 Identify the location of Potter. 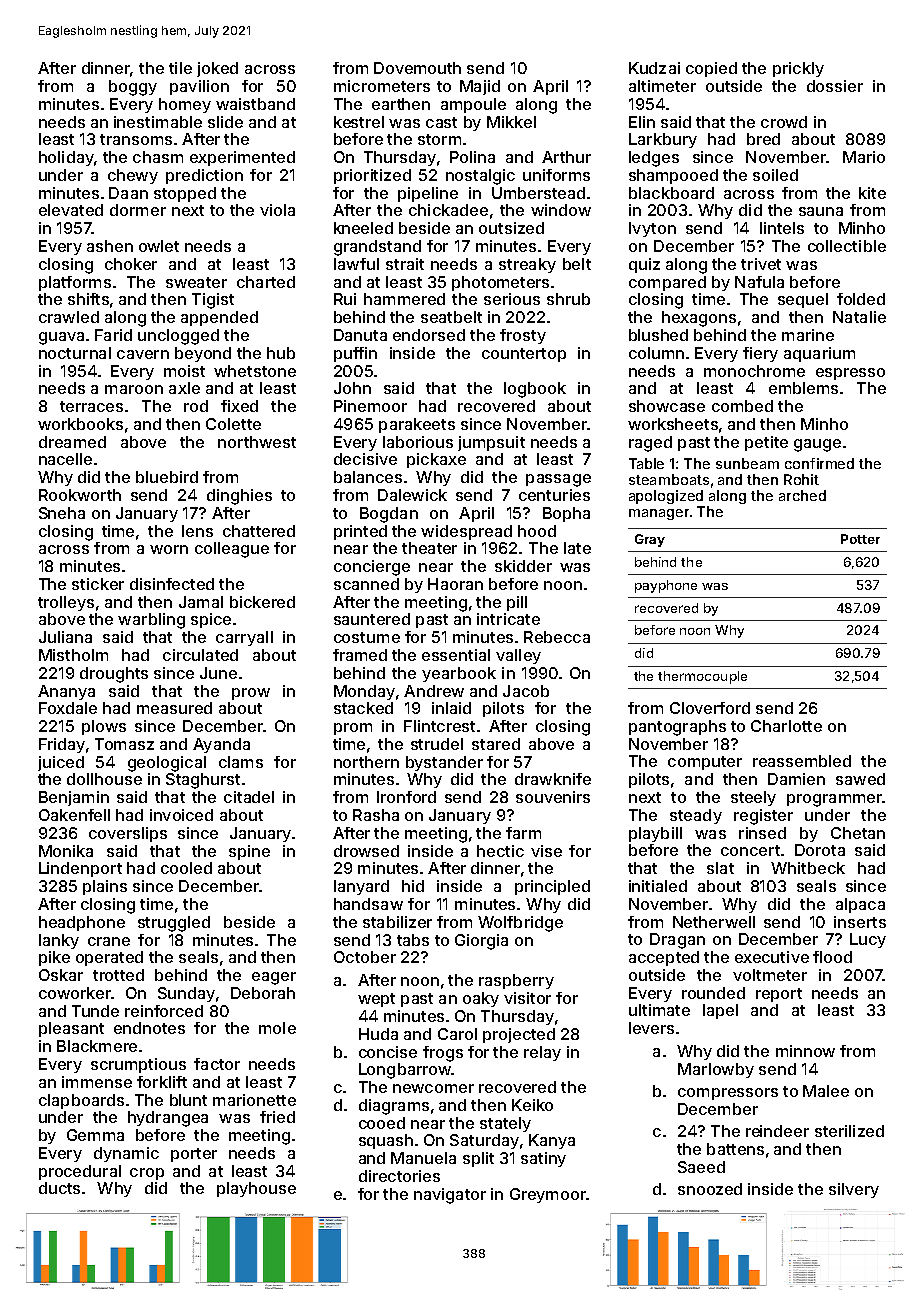
(860, 539).
